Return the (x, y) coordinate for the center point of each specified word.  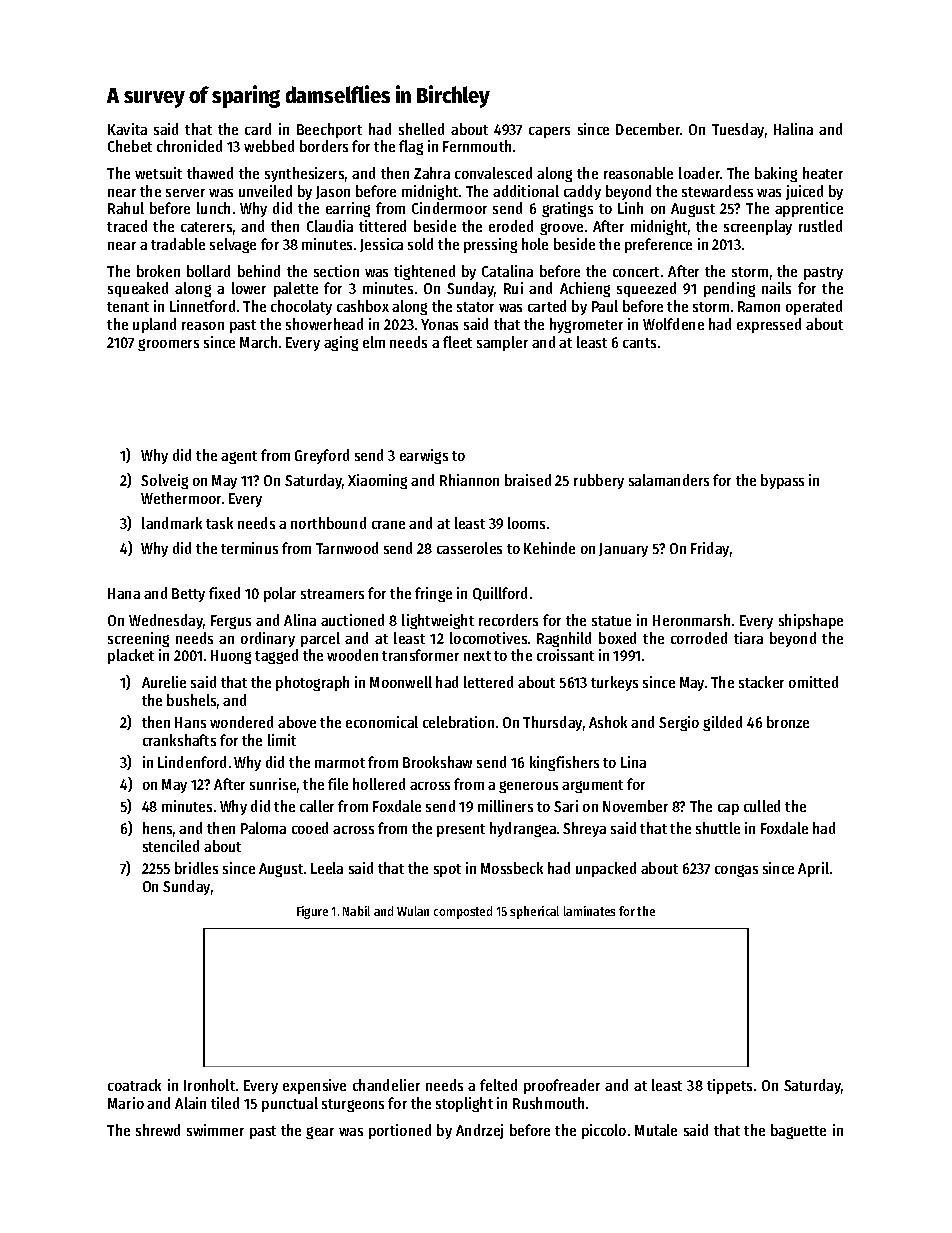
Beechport (329, 130)
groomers (168, 345)
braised (528, 480)
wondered (241, 722)
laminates (589, 911)
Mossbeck (512, 868)
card (258, 129)
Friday (710, 549)
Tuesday (738, 130)
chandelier (386, 1085)
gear (320, 1133)
